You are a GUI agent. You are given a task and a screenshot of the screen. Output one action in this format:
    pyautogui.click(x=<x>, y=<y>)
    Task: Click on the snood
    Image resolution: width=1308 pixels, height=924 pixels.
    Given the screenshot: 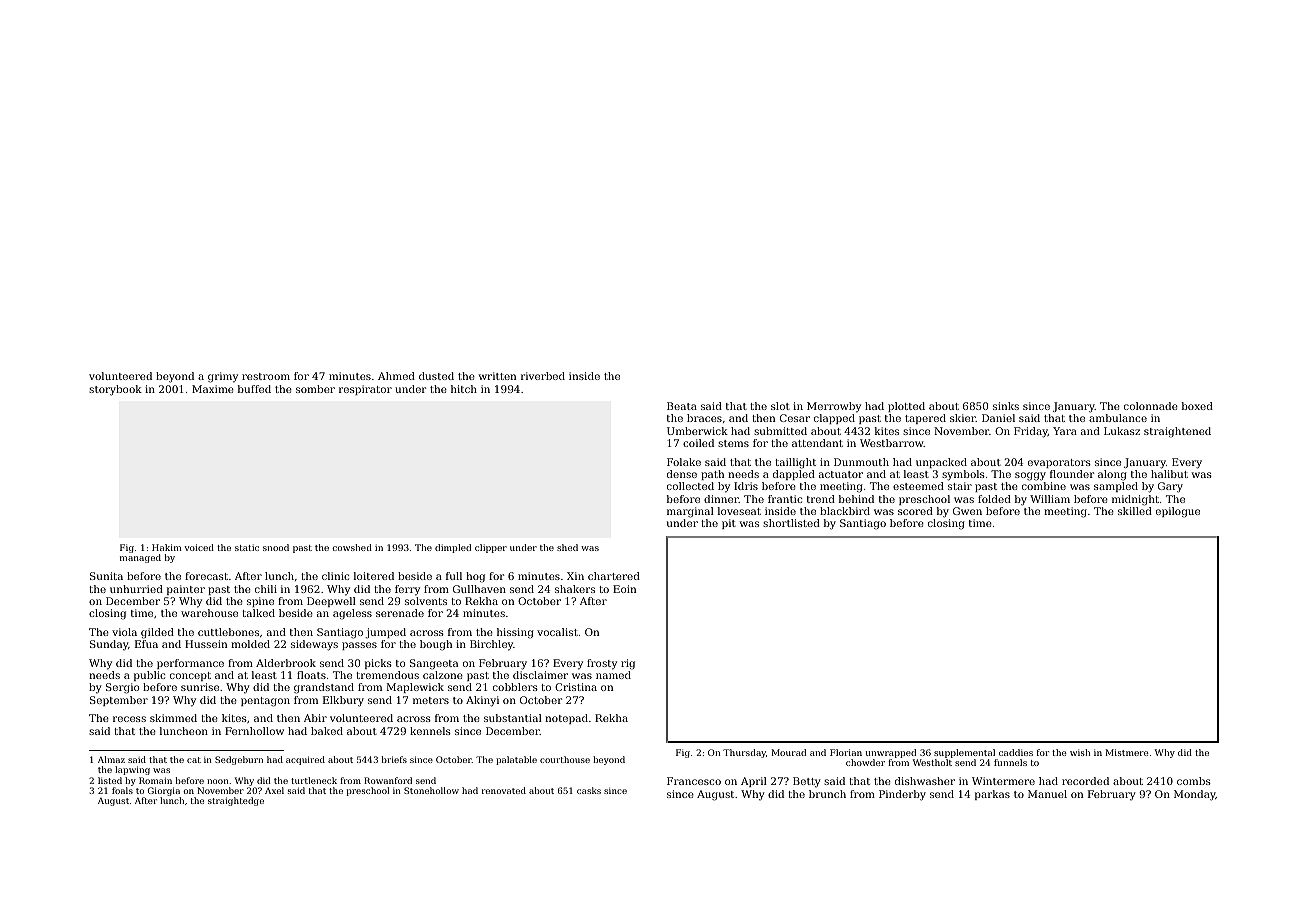 What is the action you would take?
    pyautogui.click(x=276, y=547)
